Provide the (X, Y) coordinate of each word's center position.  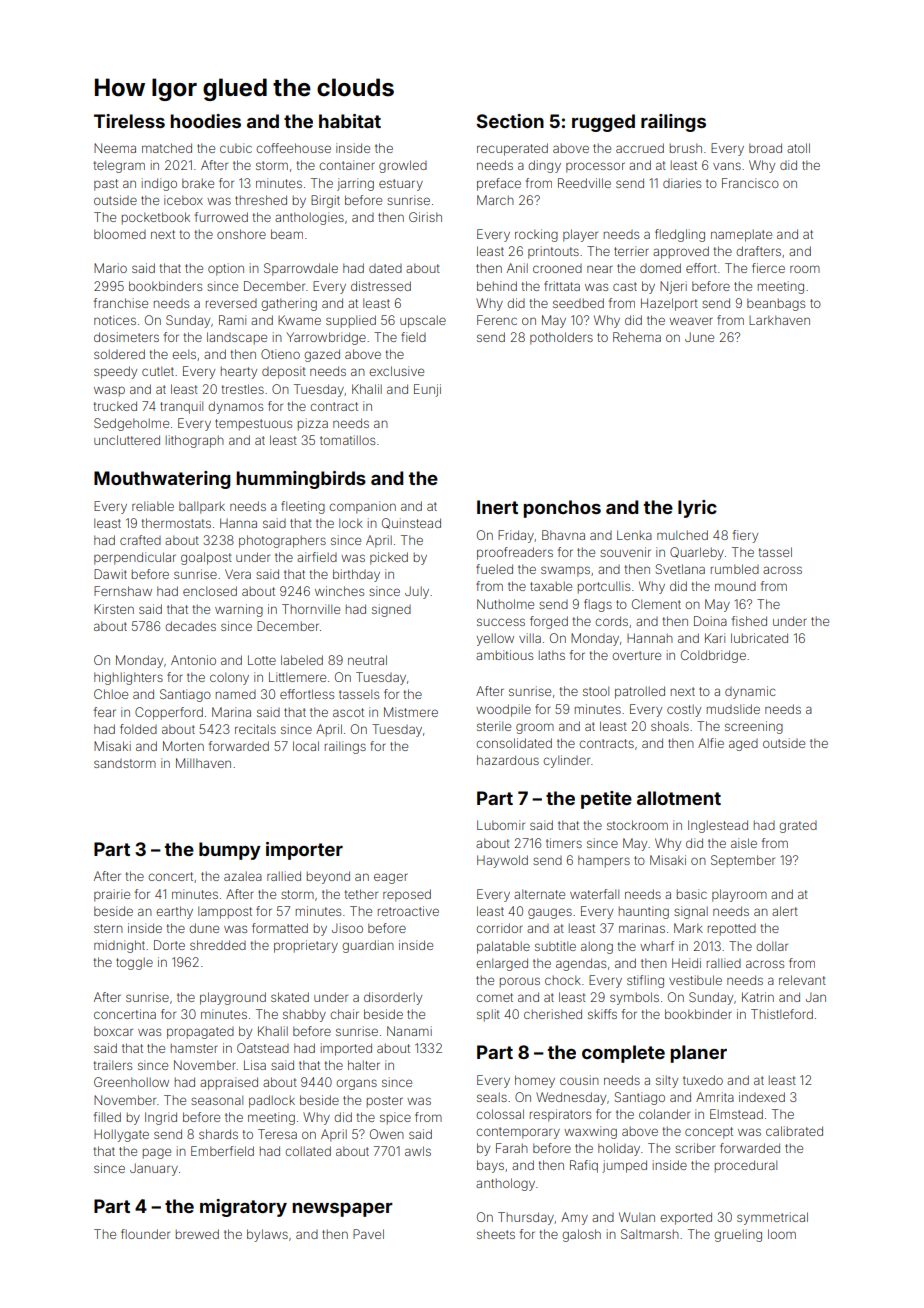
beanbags (776, 304)
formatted (280, 928)
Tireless (129, 121)
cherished (553, 1014)
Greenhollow (131, 1082)
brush (686, 148)
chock (563, 980)
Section (510, 121)
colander (664, 1114)
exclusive (396, 371)
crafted (140, 540)
